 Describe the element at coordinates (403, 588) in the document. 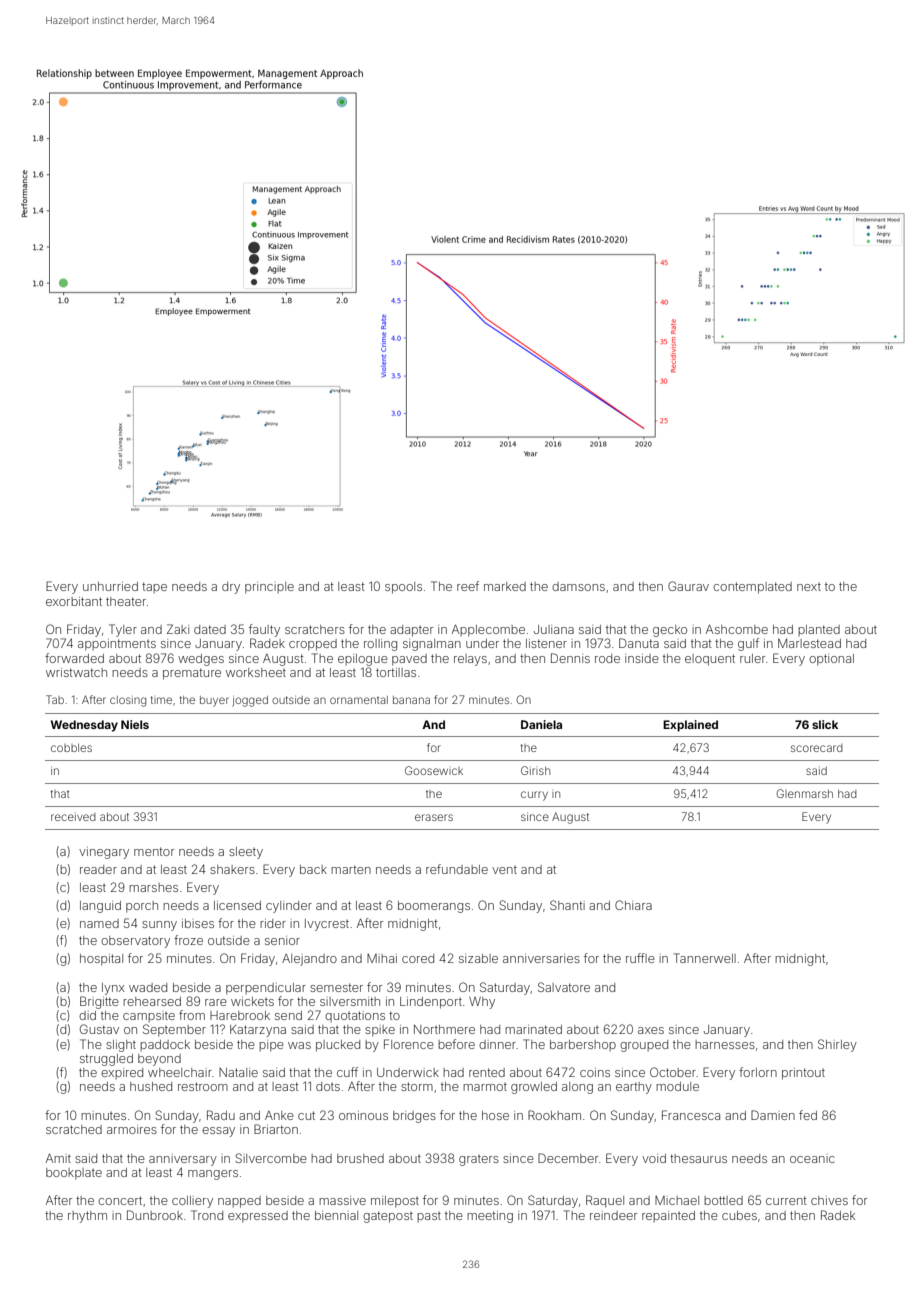

I see `spools` at that location.
